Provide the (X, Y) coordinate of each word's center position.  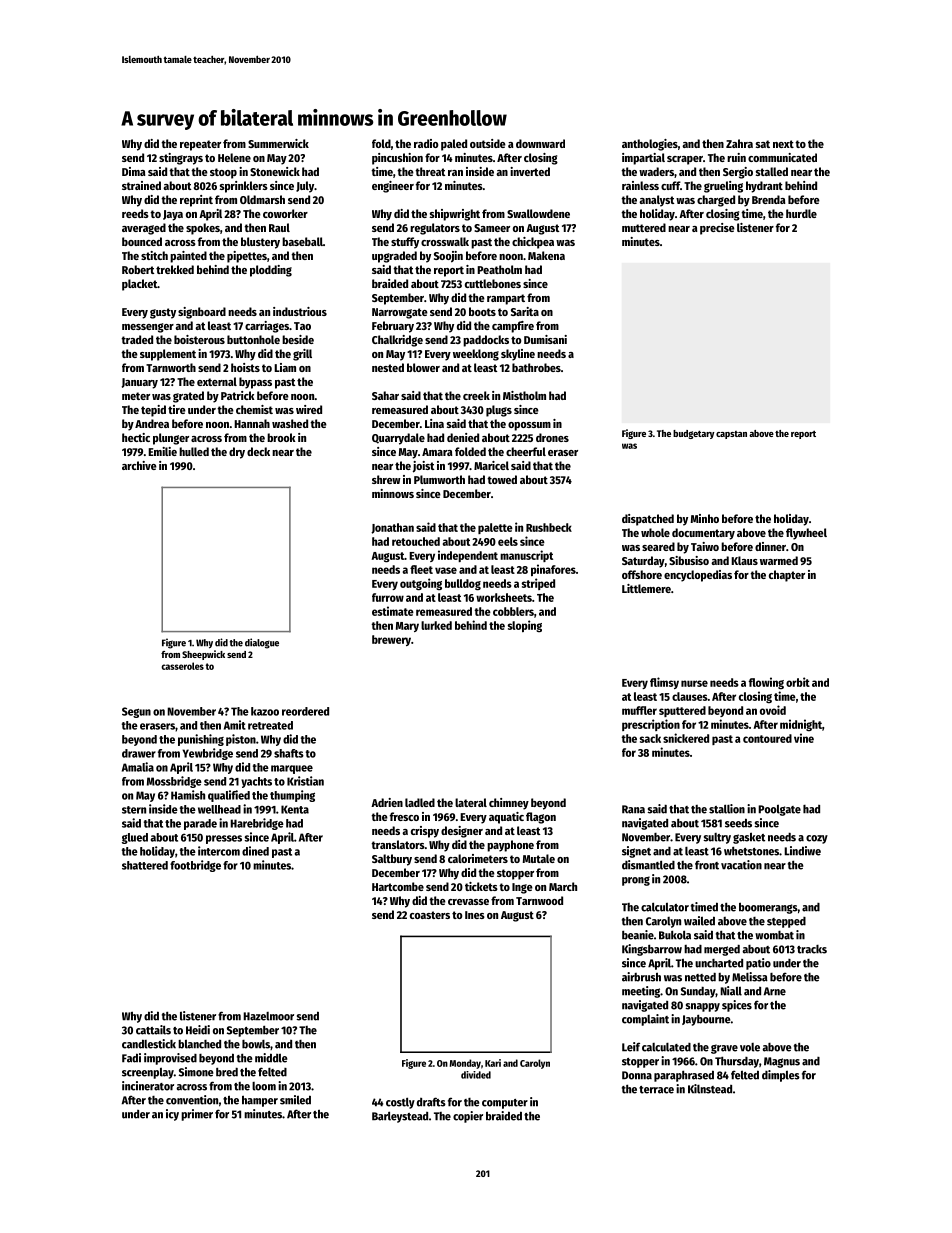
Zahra (739, 143)
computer (505, 1104)
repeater (200, 145)
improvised (170, 1059)
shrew (386, 479)
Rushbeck (549, 527)
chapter (787, 576)
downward (540, 143)
